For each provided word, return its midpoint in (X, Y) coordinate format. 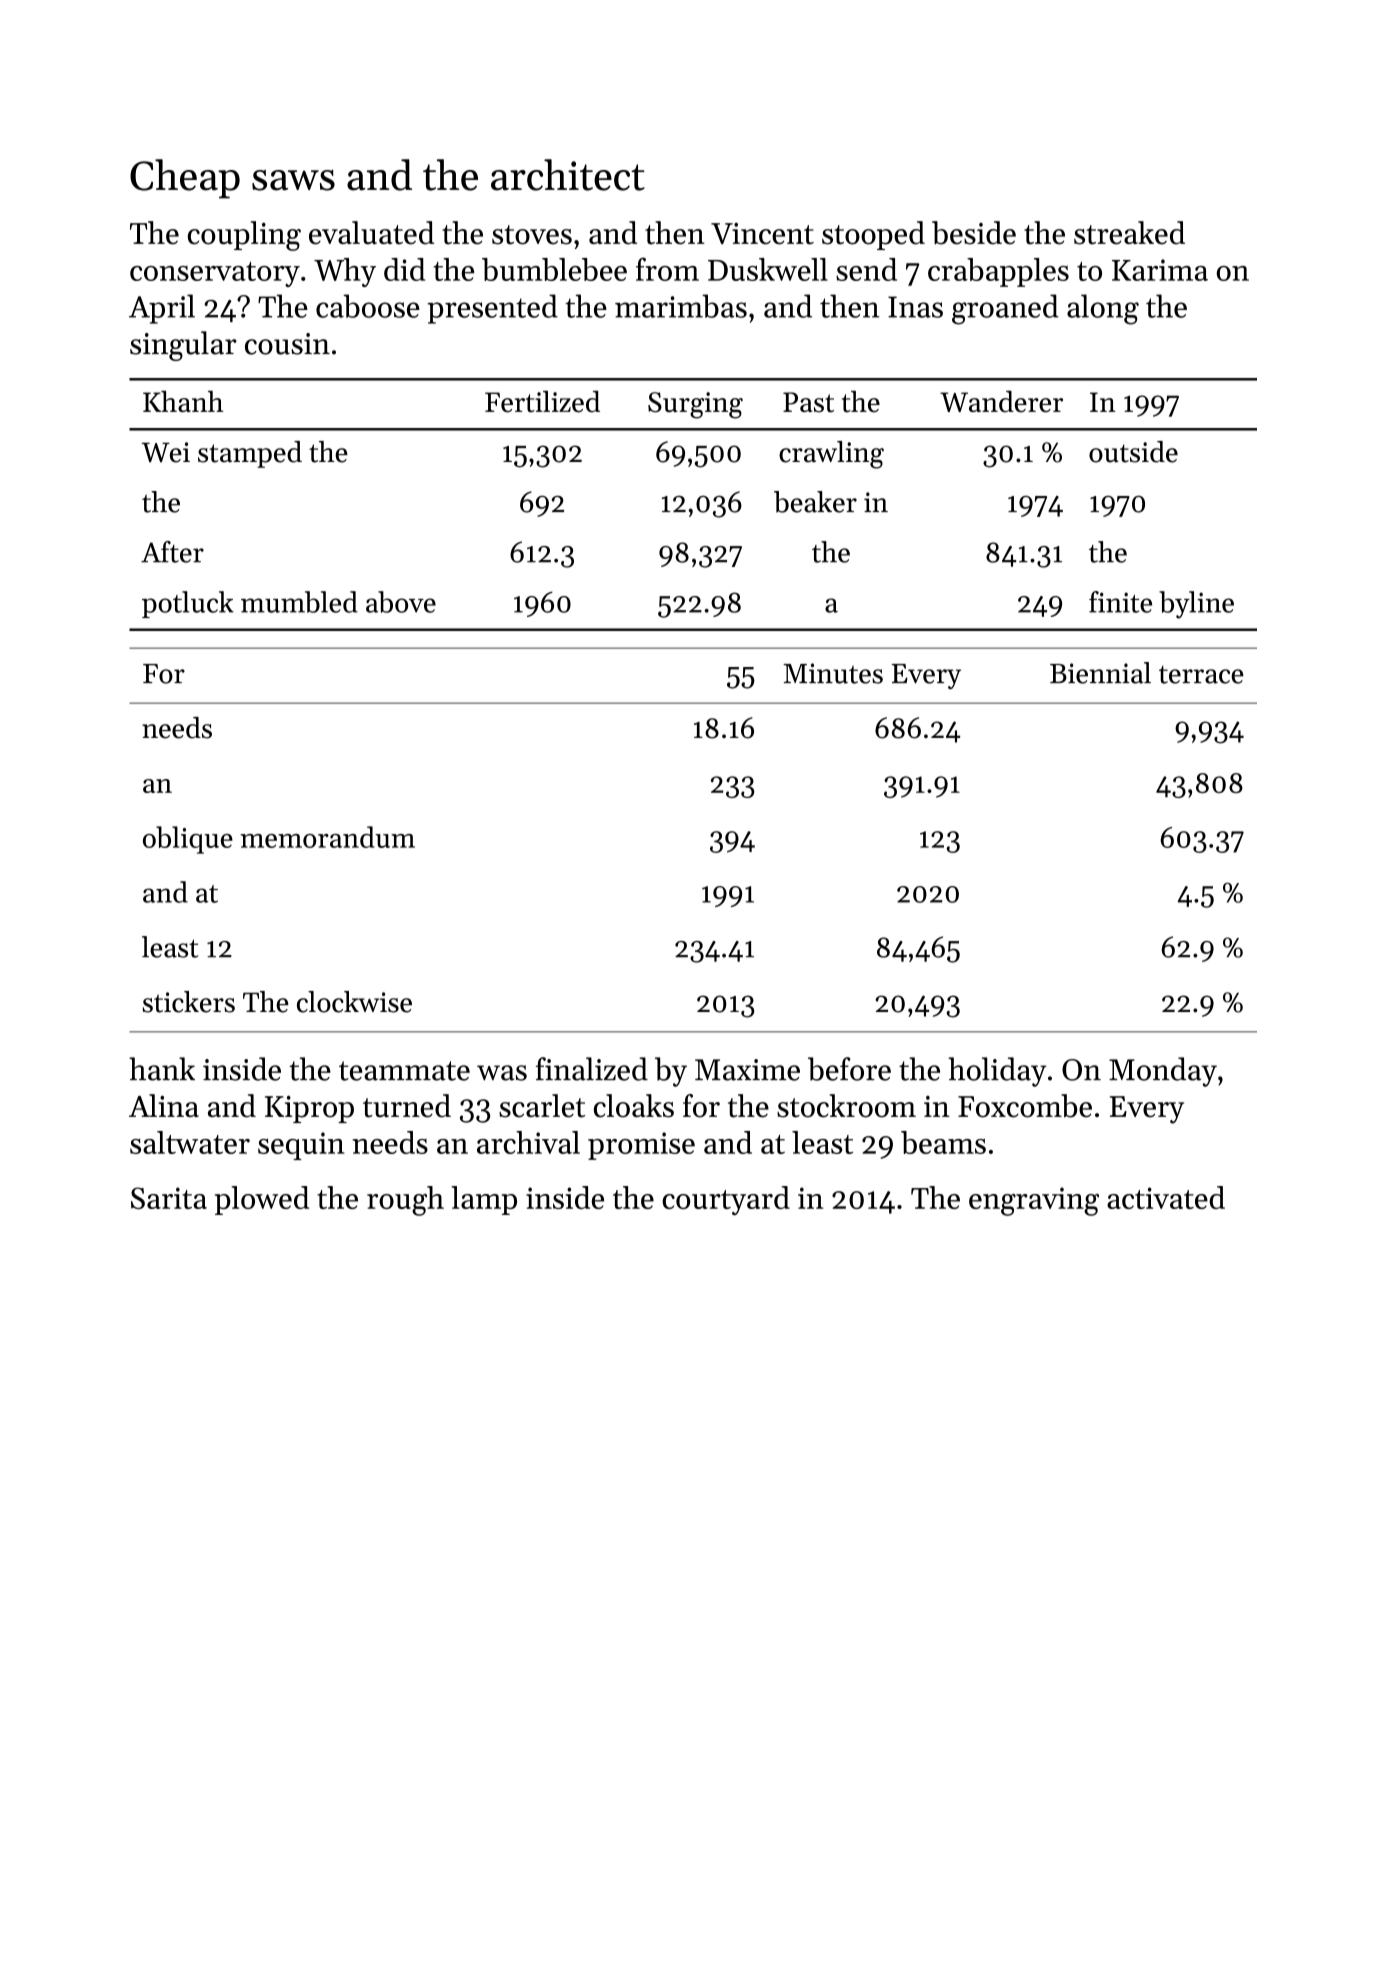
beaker (815, 502)
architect (568, 175)
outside (1133, 452)
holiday (997, 1072)
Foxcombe (1025, 1106)
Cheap (185, 179)
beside (974, 233)
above (401, 602)
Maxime (747, 1070)
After (172, 552)
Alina (164, 1105)
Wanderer (1001, 402)
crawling (831, 455)
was (502, 1073)
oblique (188, 840)
